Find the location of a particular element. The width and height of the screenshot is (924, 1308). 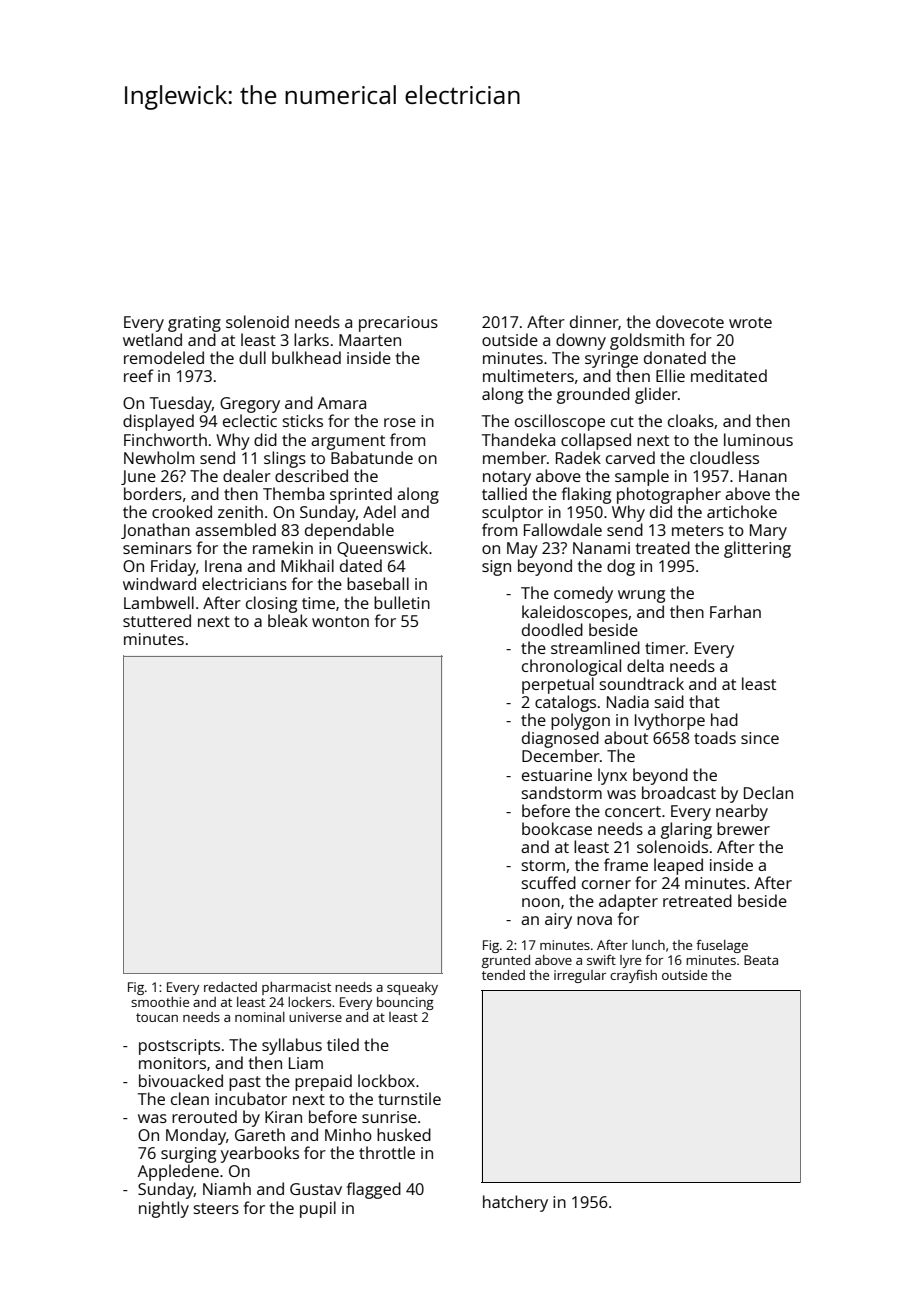

sunrise is located at coordinates (389, 1117).
